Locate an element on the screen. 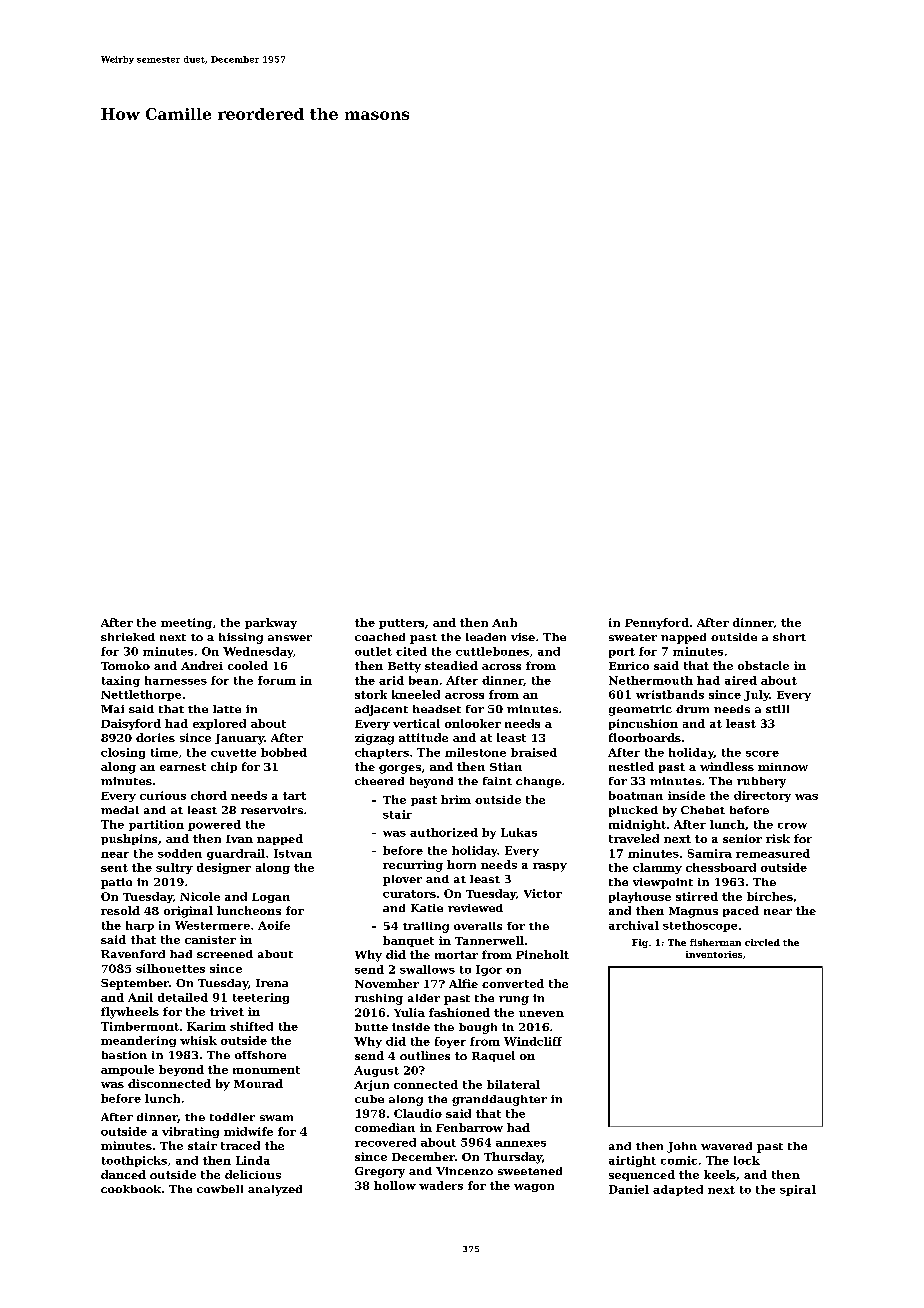 This screenshot has width=924, height=1308. harp is located at coordinates (140, 926).
